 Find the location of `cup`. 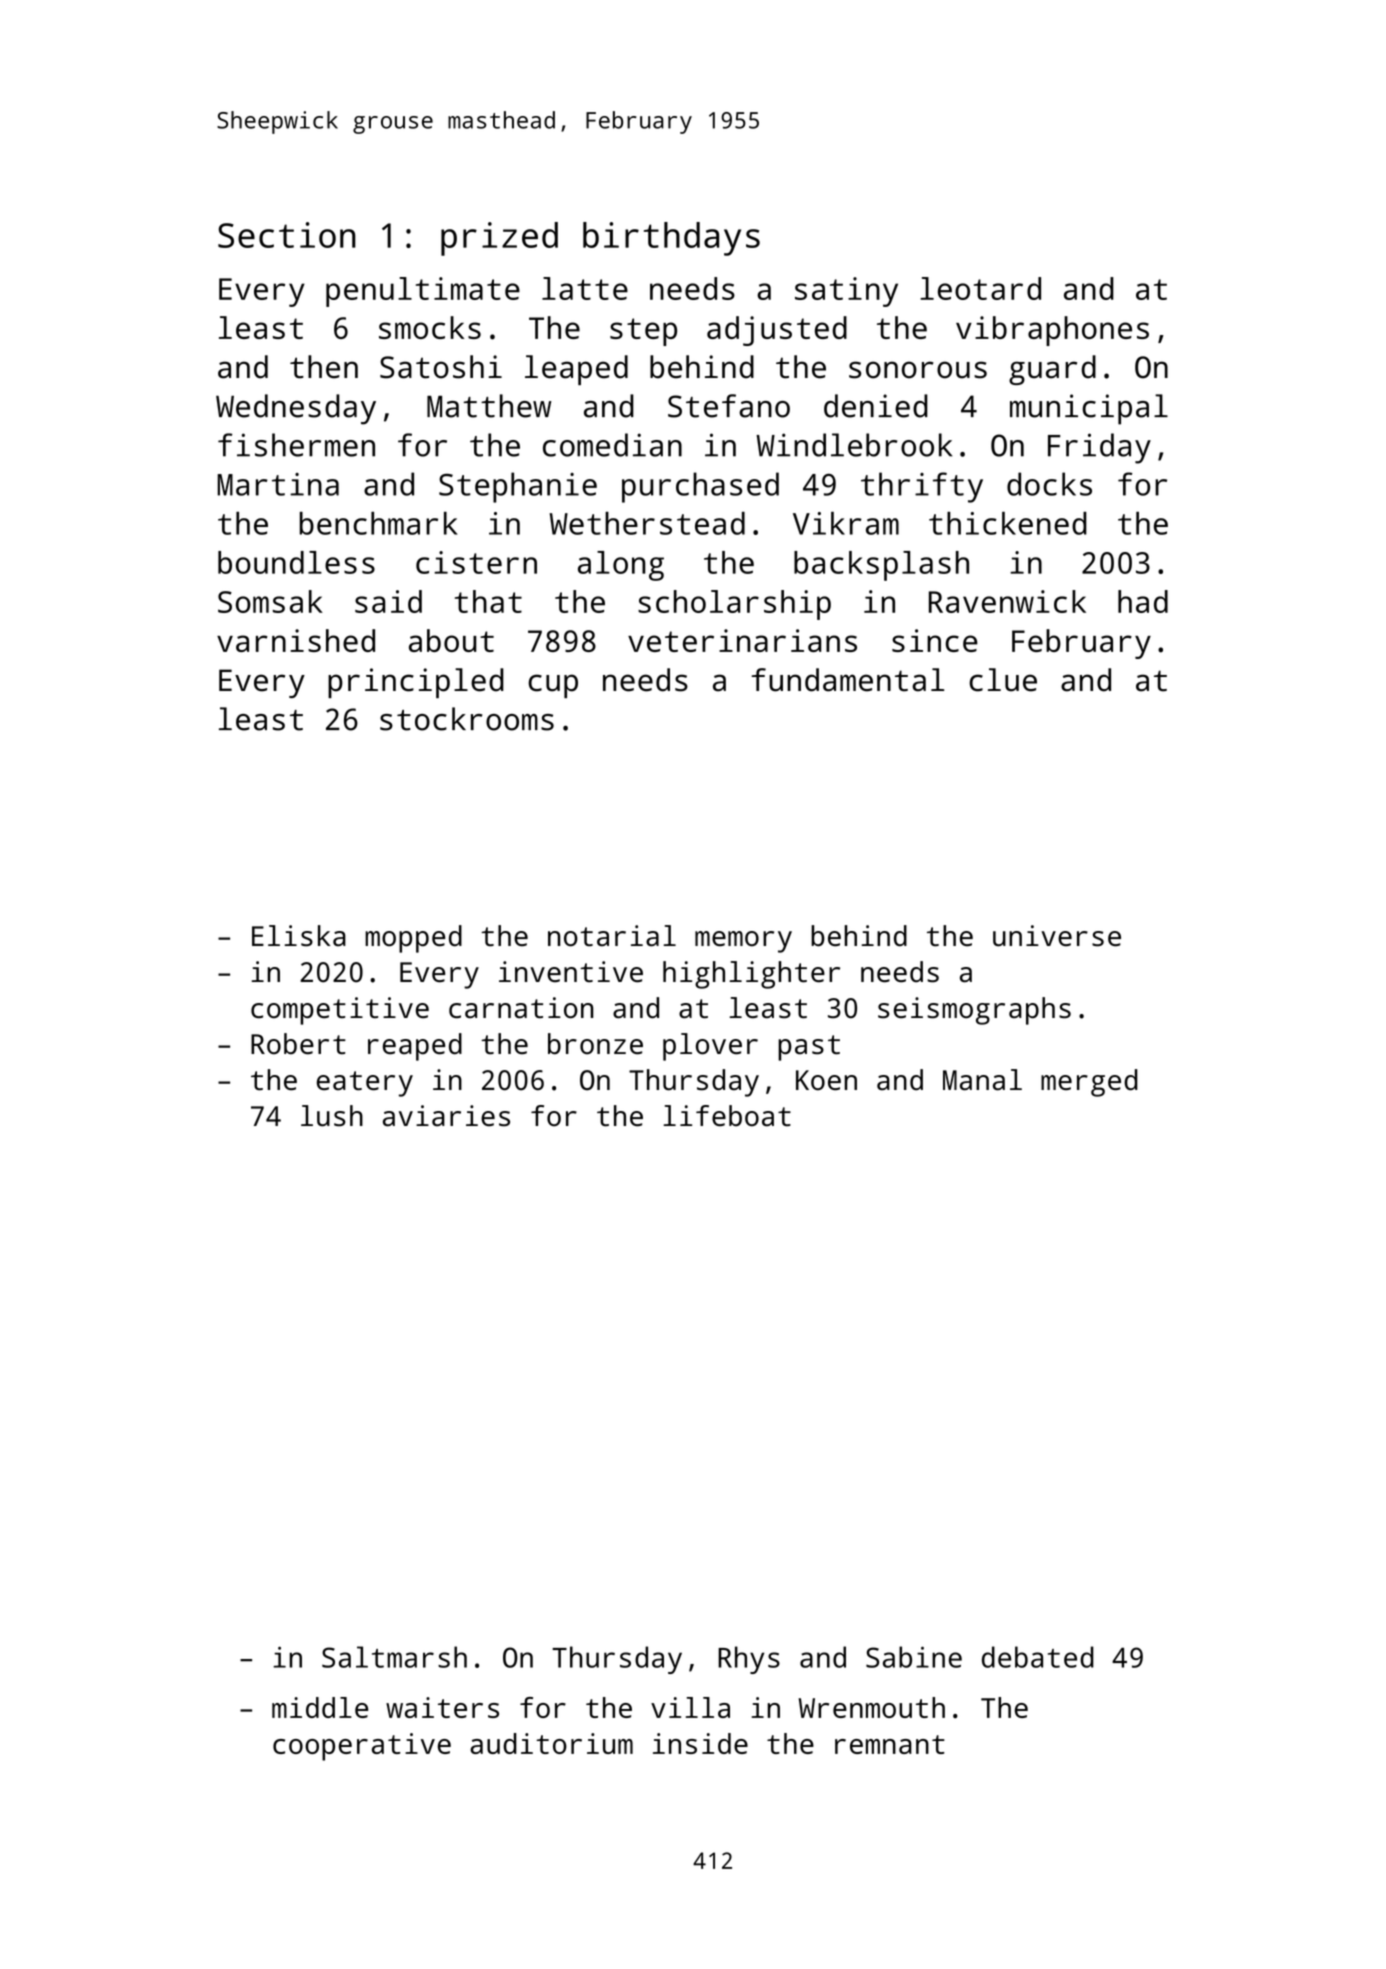

cup is located at coordinates (553, 686).
